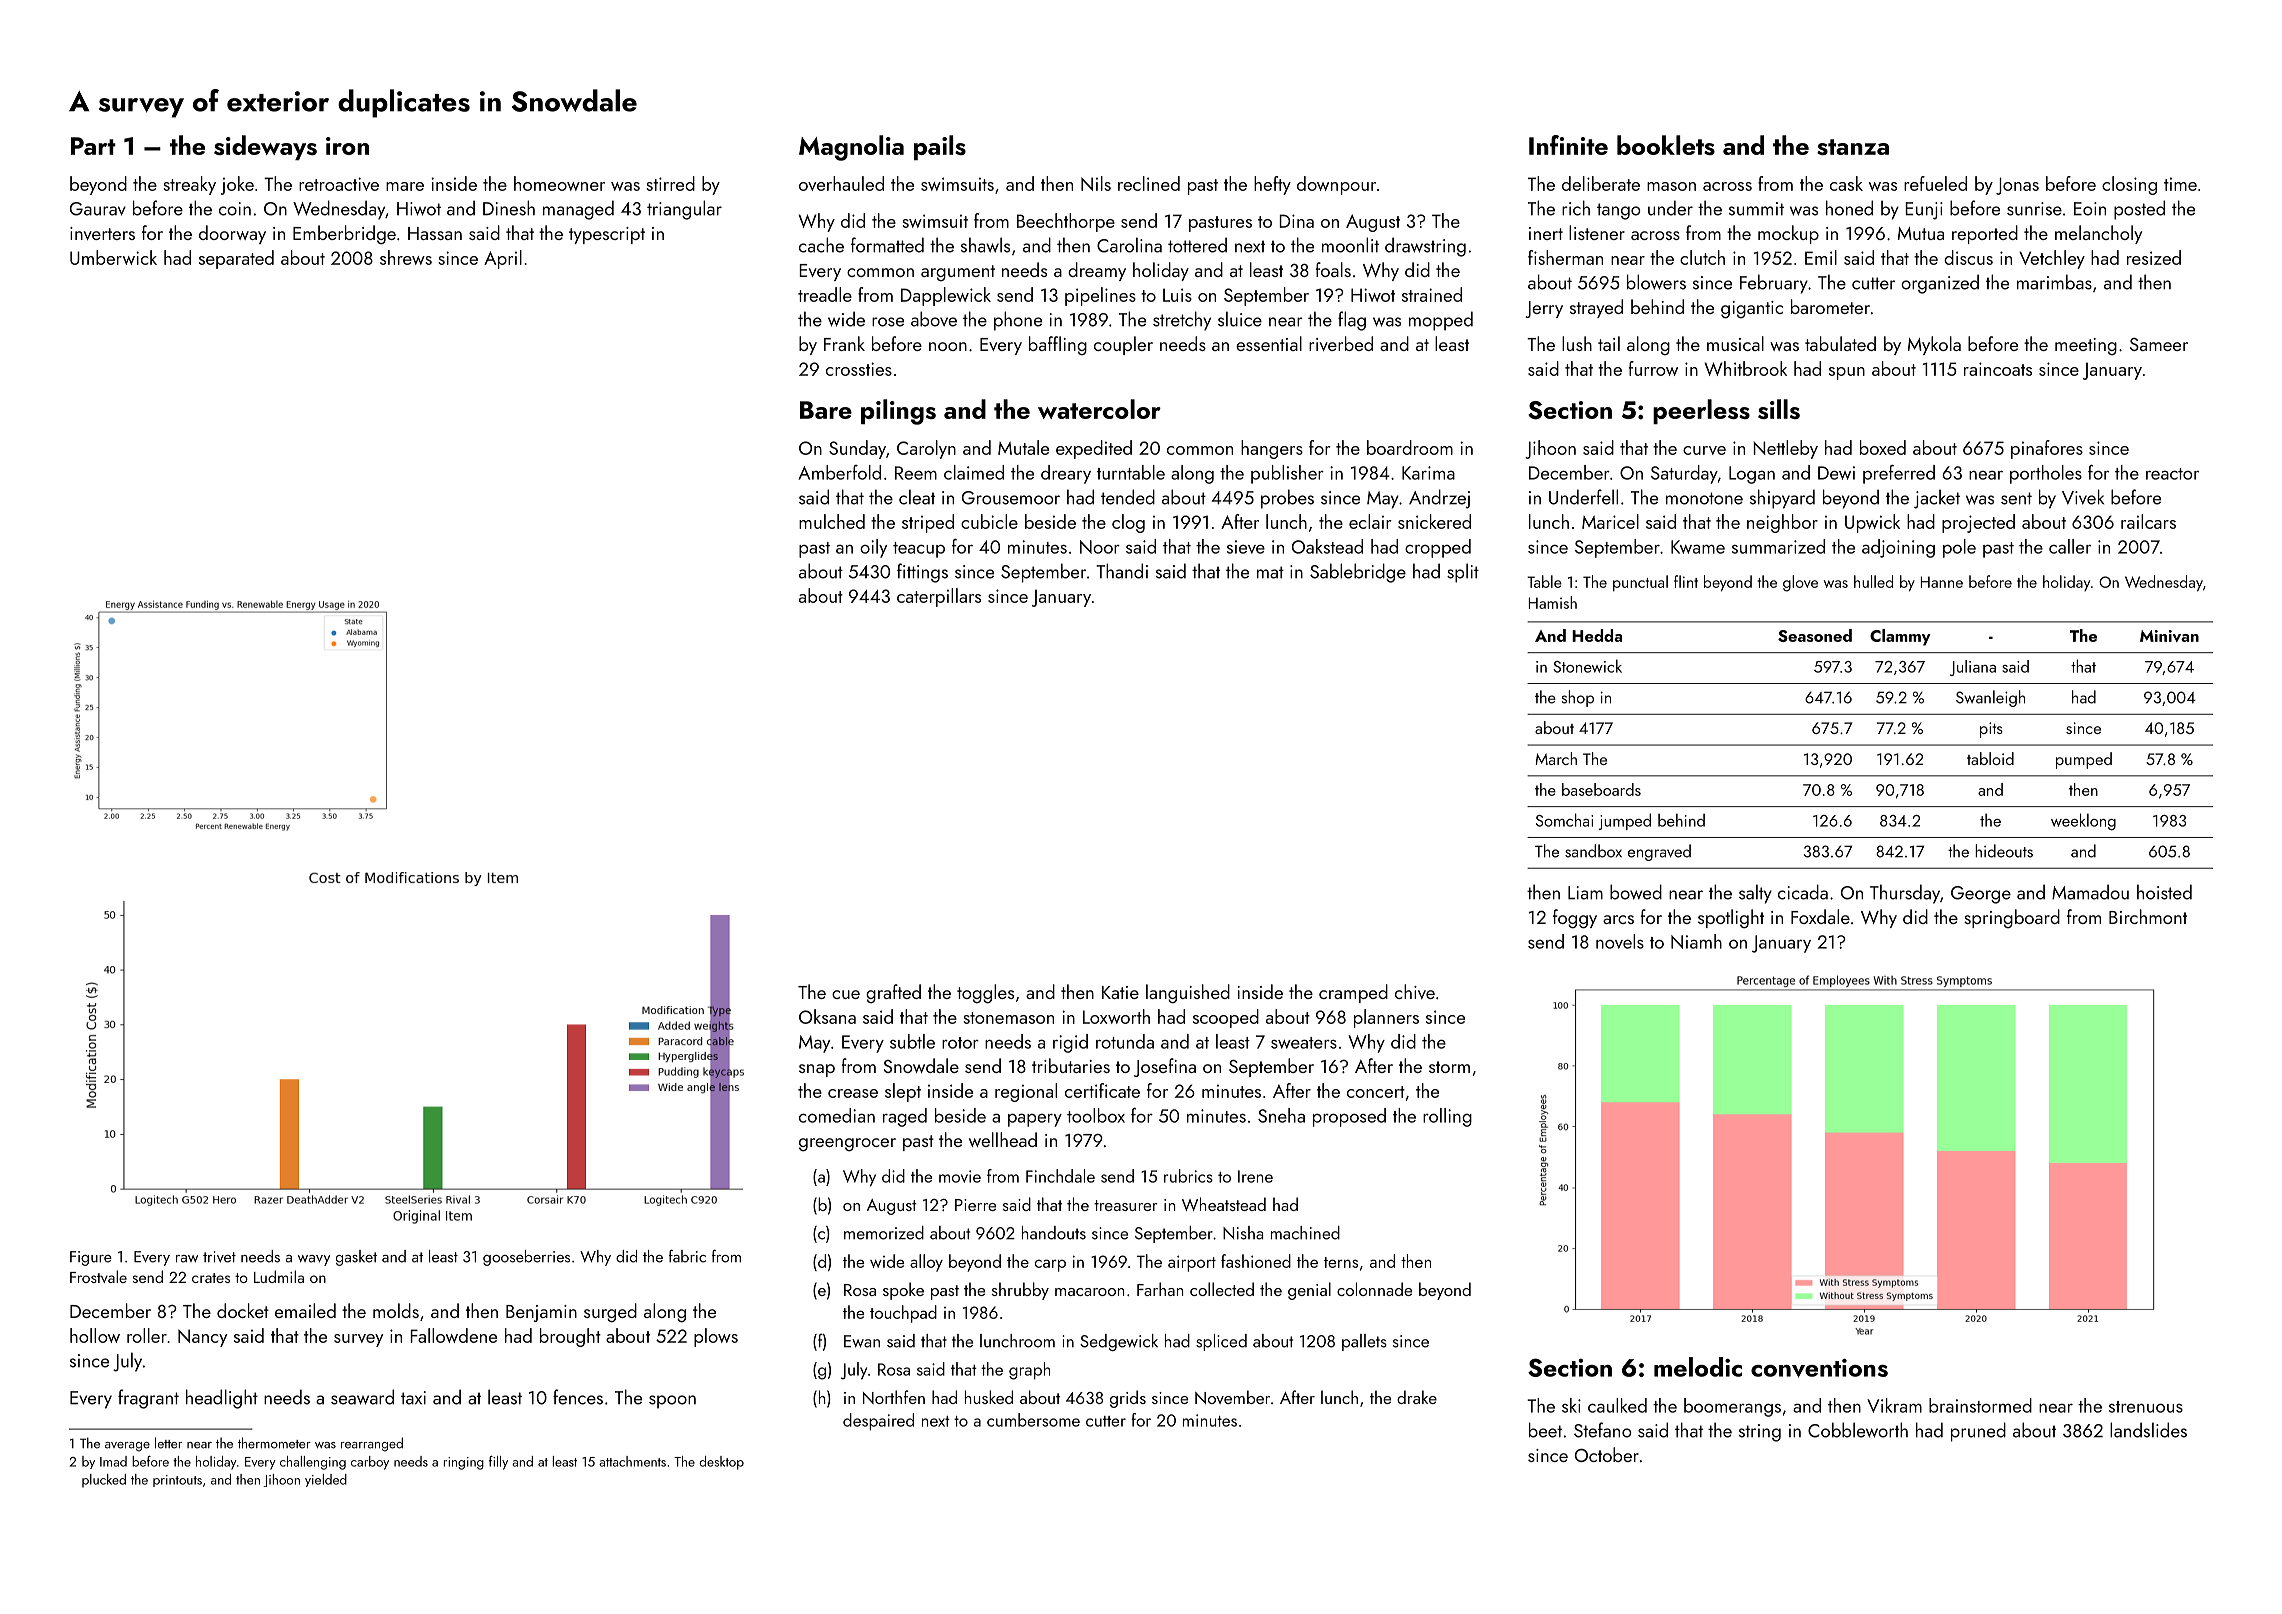 Image resolution: width=2282 pixels, height=1614 pixels. What do you see at coordinates (846, 994) in the screenshot?
I see `cue` at bounding box center [846, 994].
